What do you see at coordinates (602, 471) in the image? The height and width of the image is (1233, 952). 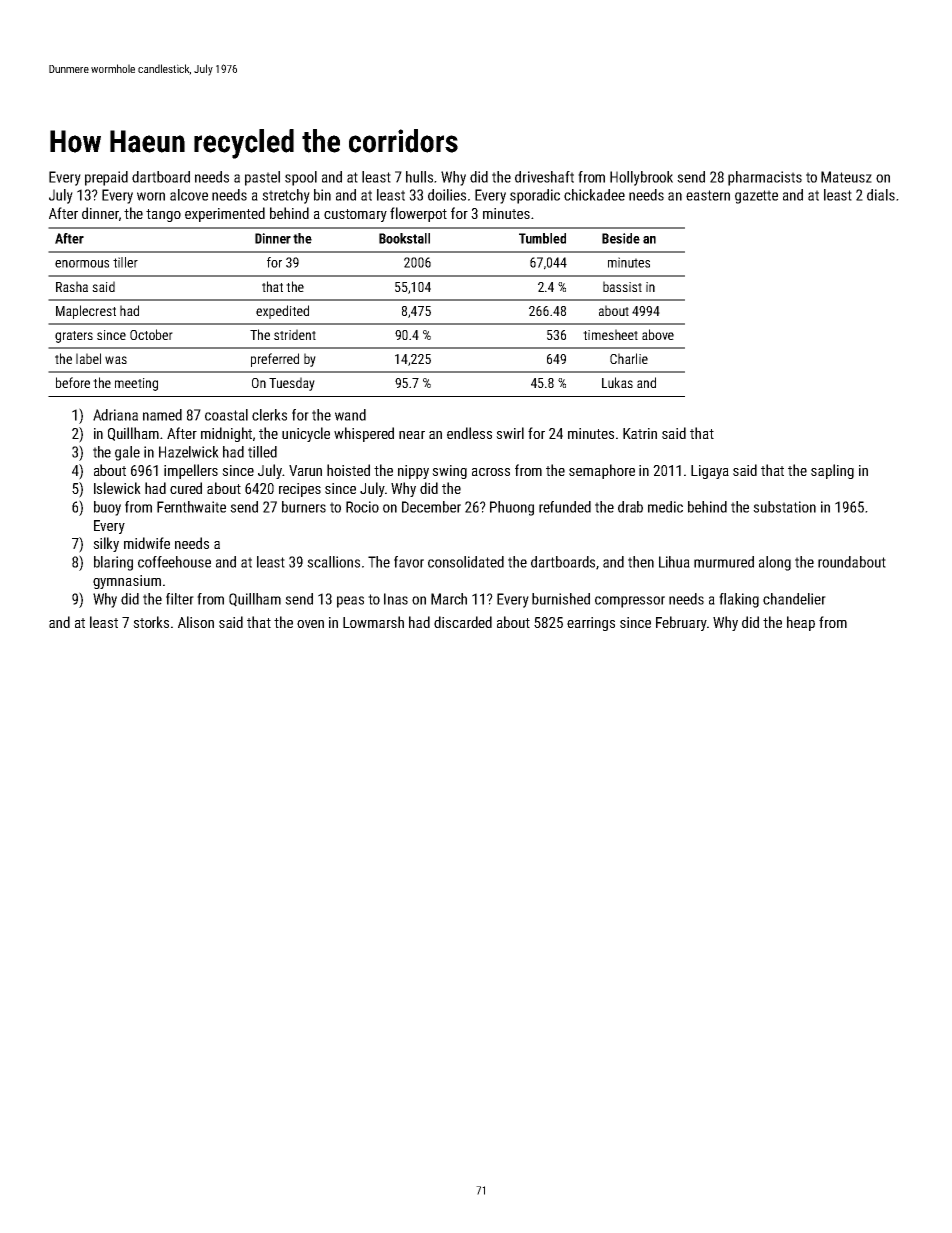 I see `semaphore` at bounding box center [602, 471].
